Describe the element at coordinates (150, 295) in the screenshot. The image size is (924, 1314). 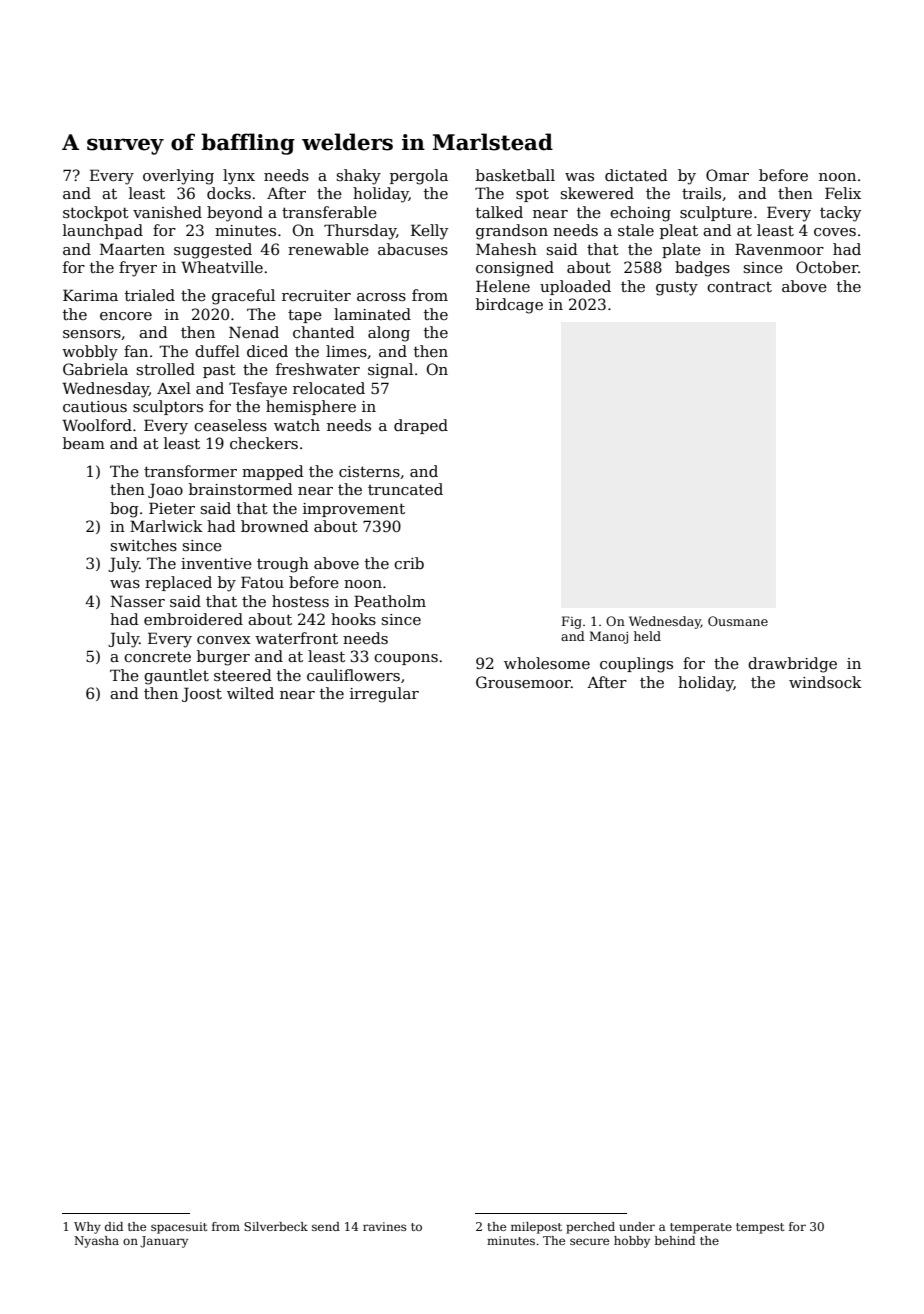
I see `trialed` at that location.
